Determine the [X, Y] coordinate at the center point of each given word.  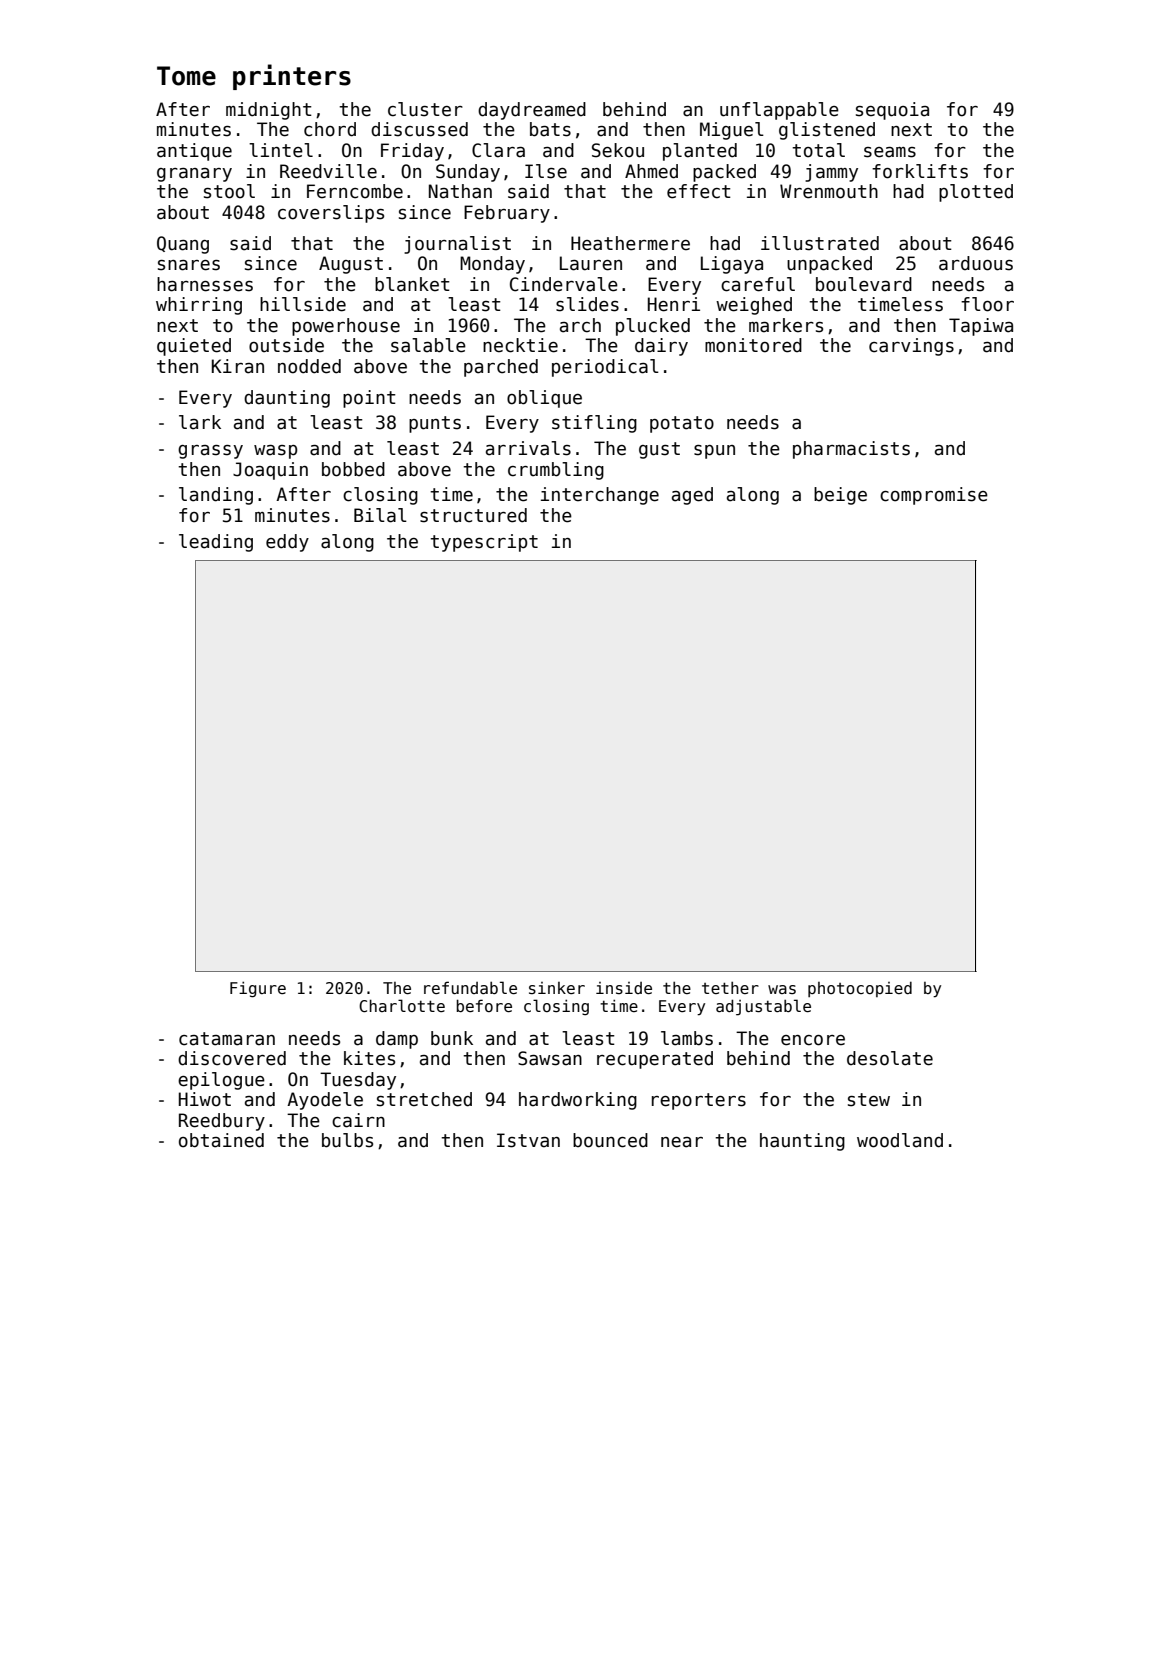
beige [840, 496]
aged [692, 496]
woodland [900, 1140]
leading [216, 543]
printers [292, 77]
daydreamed [532, 111]
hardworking [578, 1101]
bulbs [347, 1140]
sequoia [892, 111]
